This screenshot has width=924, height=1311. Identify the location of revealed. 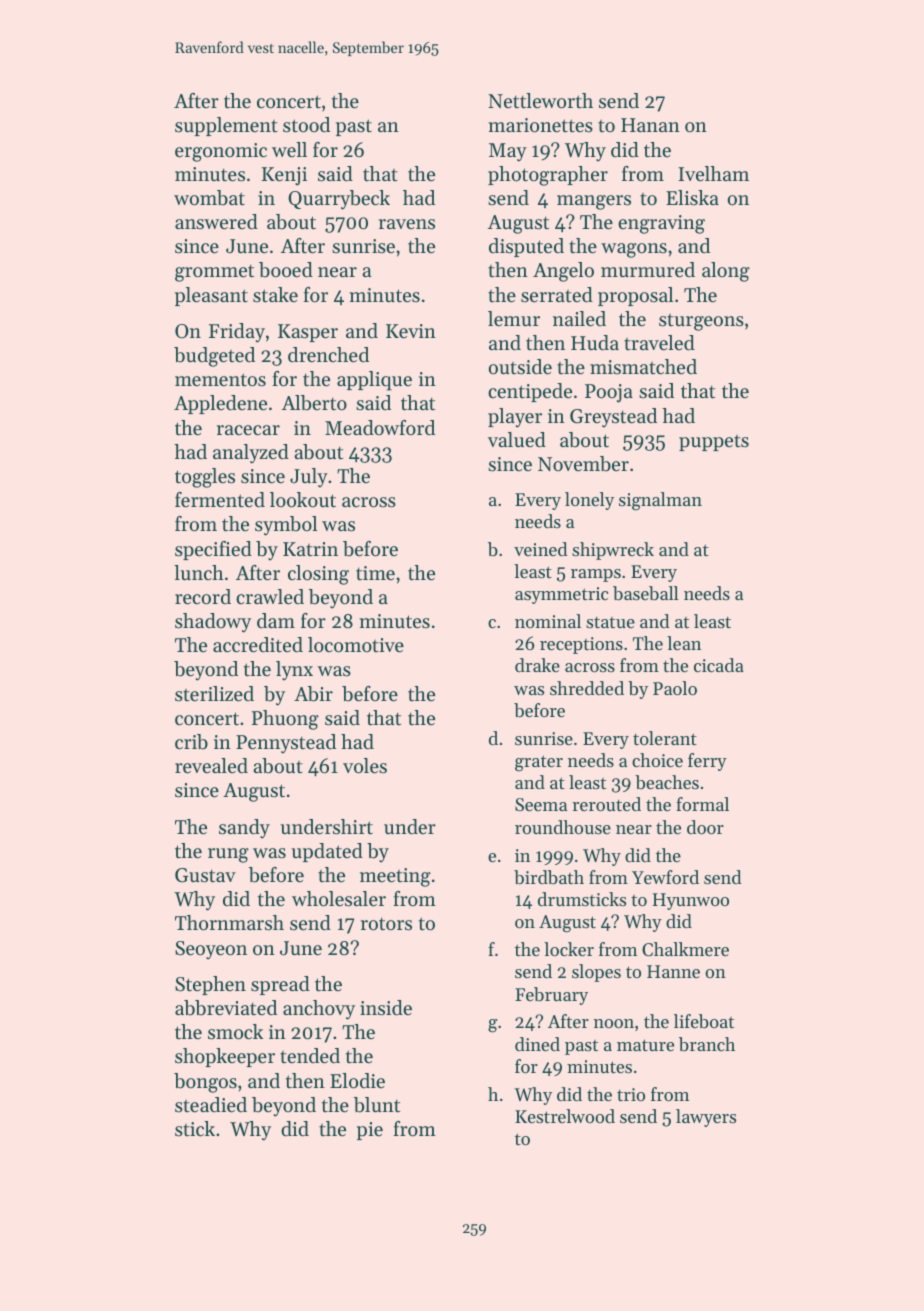
(211, 766).
